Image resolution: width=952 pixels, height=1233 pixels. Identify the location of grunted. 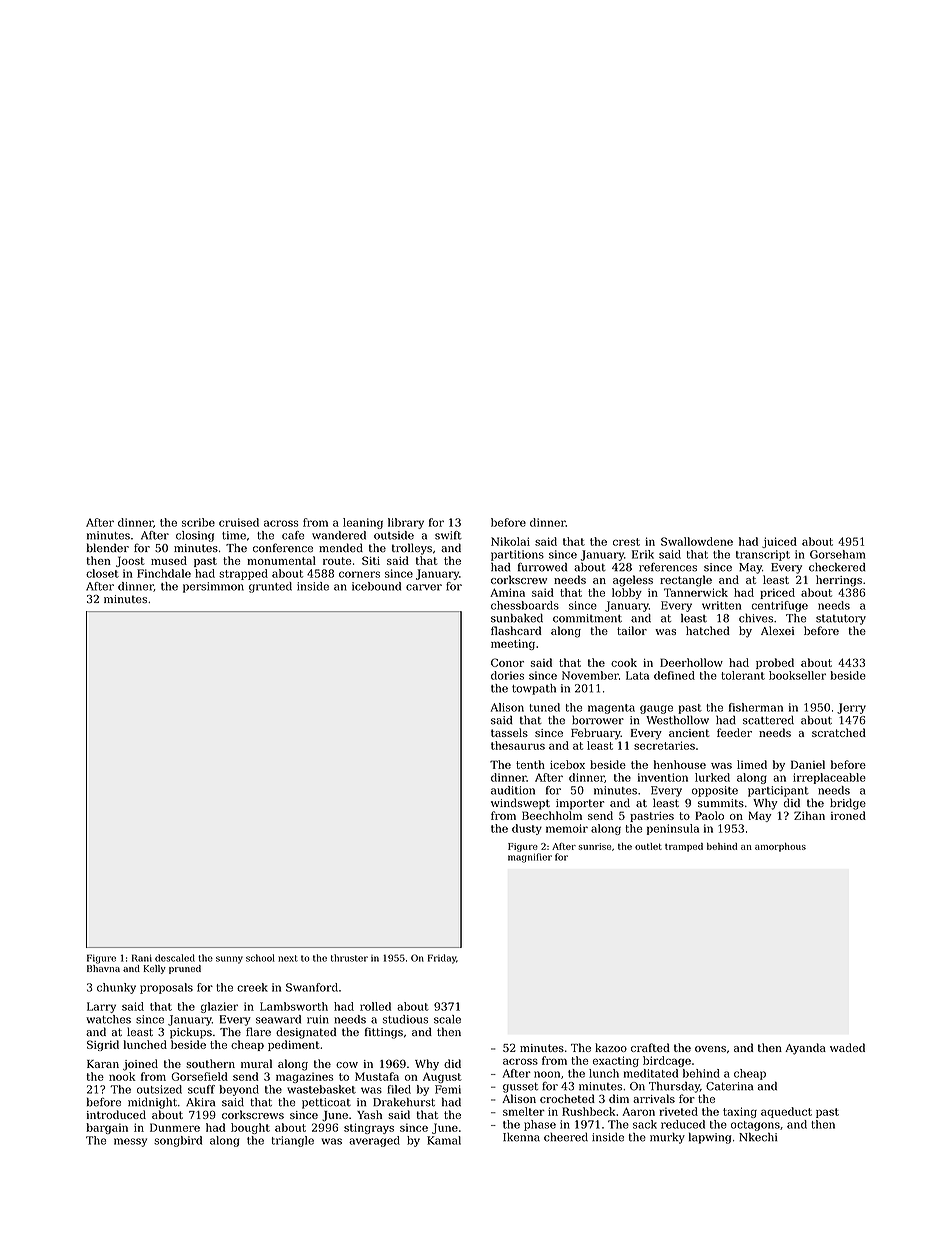
(270, 587).
